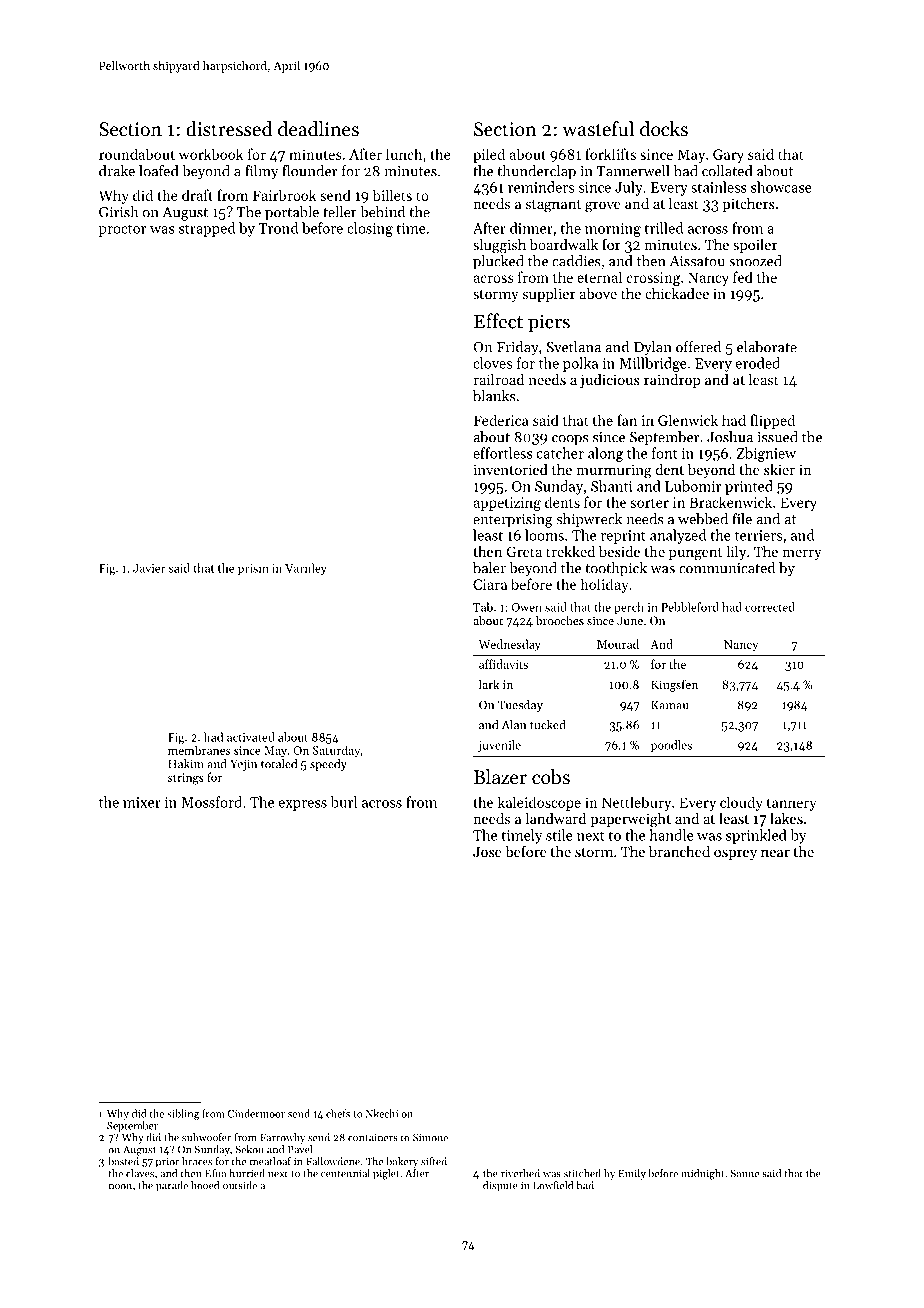 This document has height=1308, width=924. I want to click on docks, so click(664, 129).
